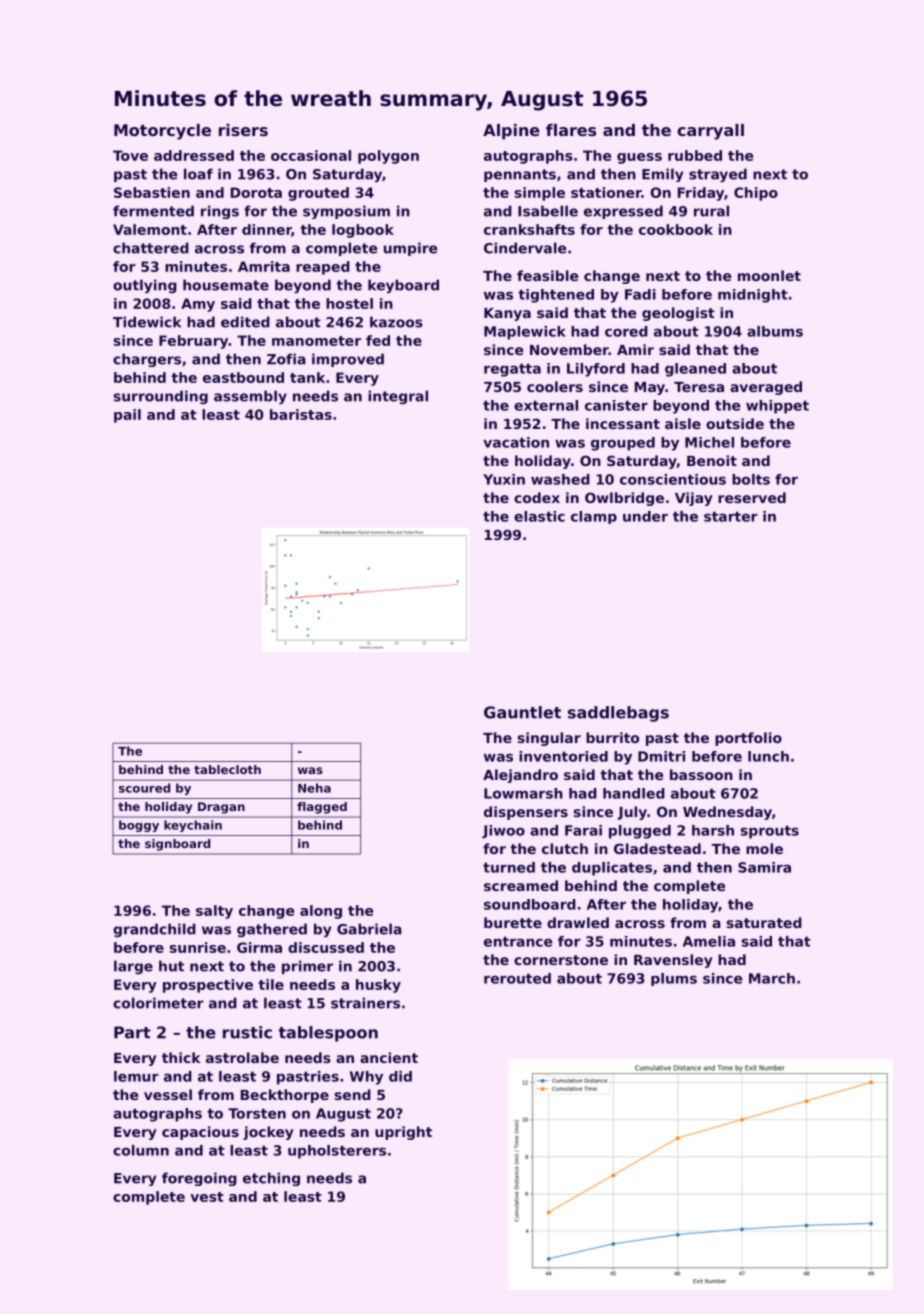 This page has width=924, height=1314. What do you see at coordinates (770, 832) in the page?
I see `sprouts` at bounding box center [770, 832].
